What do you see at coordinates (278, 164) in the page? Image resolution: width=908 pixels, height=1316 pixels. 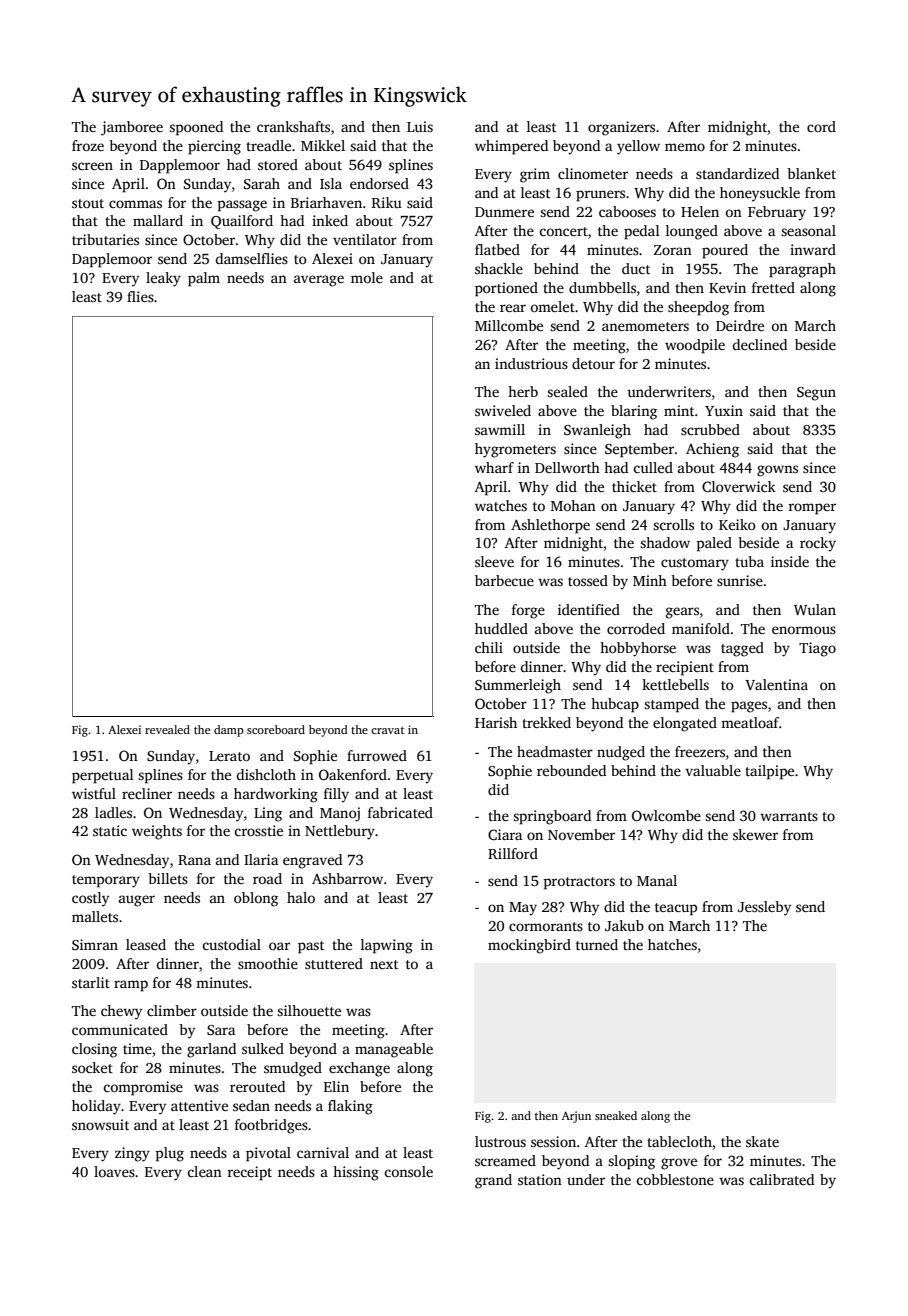 I see `stored` at bounding box center [278, 164].
